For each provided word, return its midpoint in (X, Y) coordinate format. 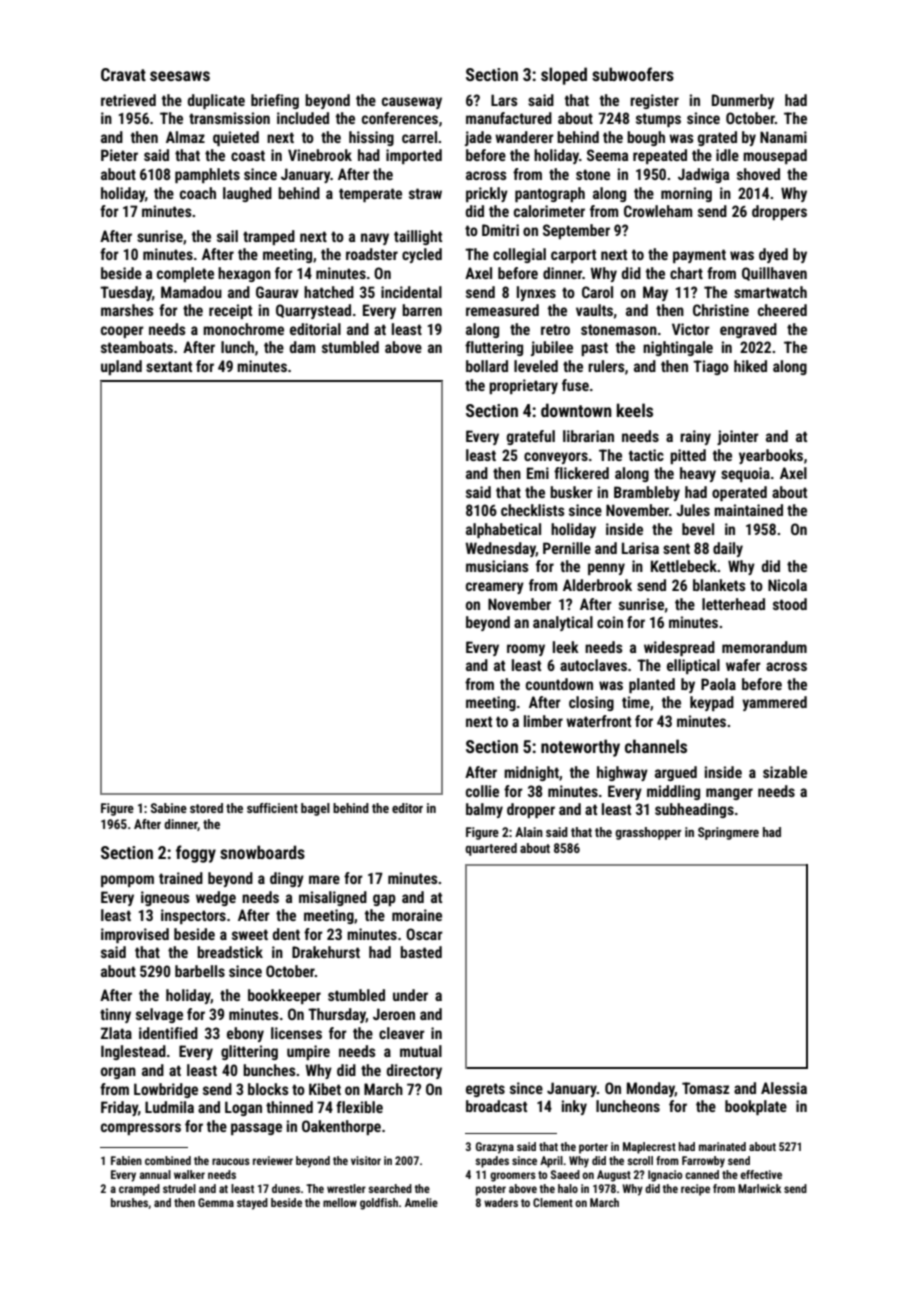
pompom (127, 881)
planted (652, 685)
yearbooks (771, 456)
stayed (252, 1204)
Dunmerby (743, 101)
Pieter (119, 155)
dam (302, 347)
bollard (487, 366)
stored (206, 808)
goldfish (379, 1204)
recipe (695, 1190)
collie (482, 791)
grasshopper (648, 833)
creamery (495, 588)
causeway (412, 103)
